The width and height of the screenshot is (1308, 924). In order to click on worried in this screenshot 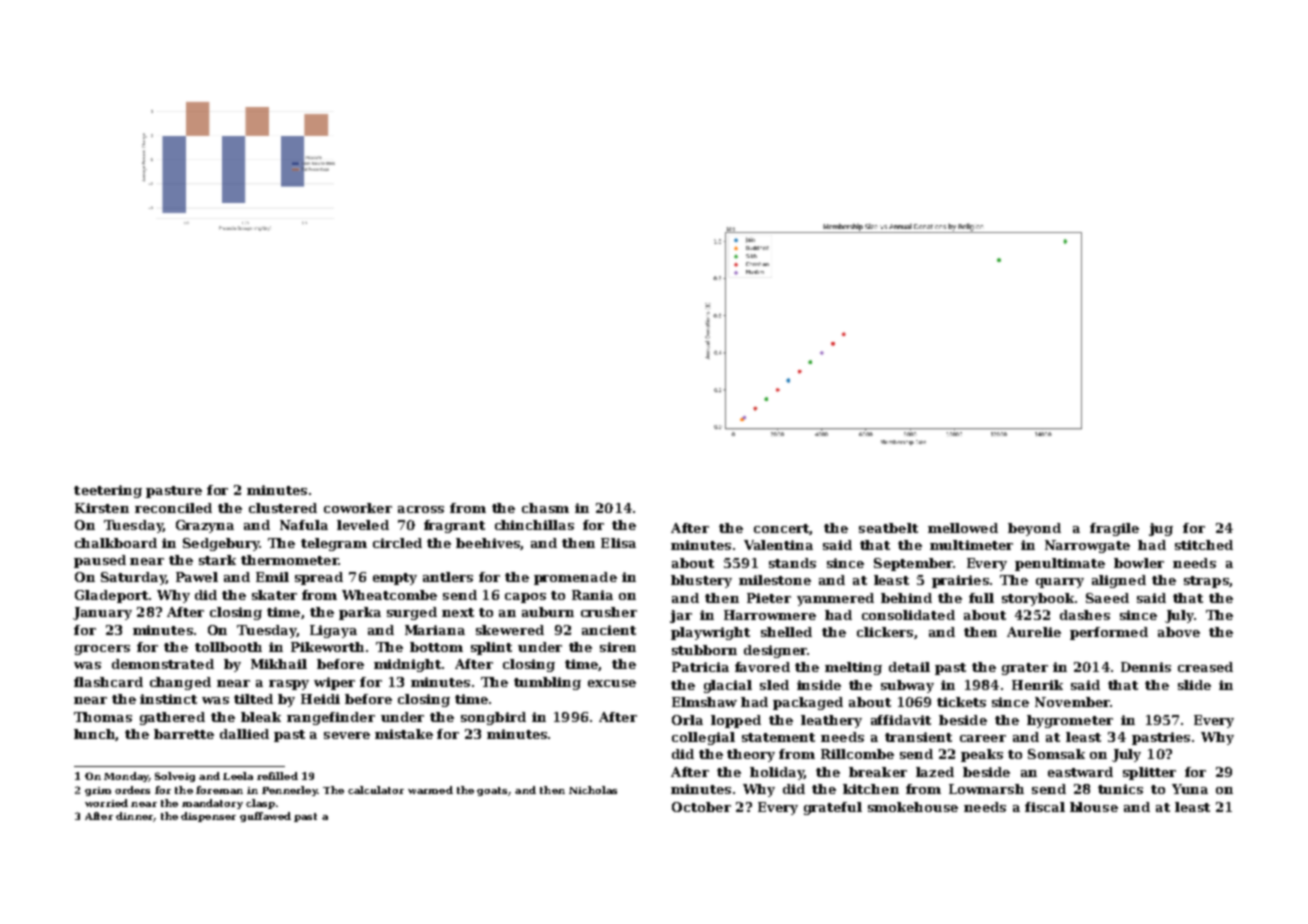, I will do `click(106, 803)`.
